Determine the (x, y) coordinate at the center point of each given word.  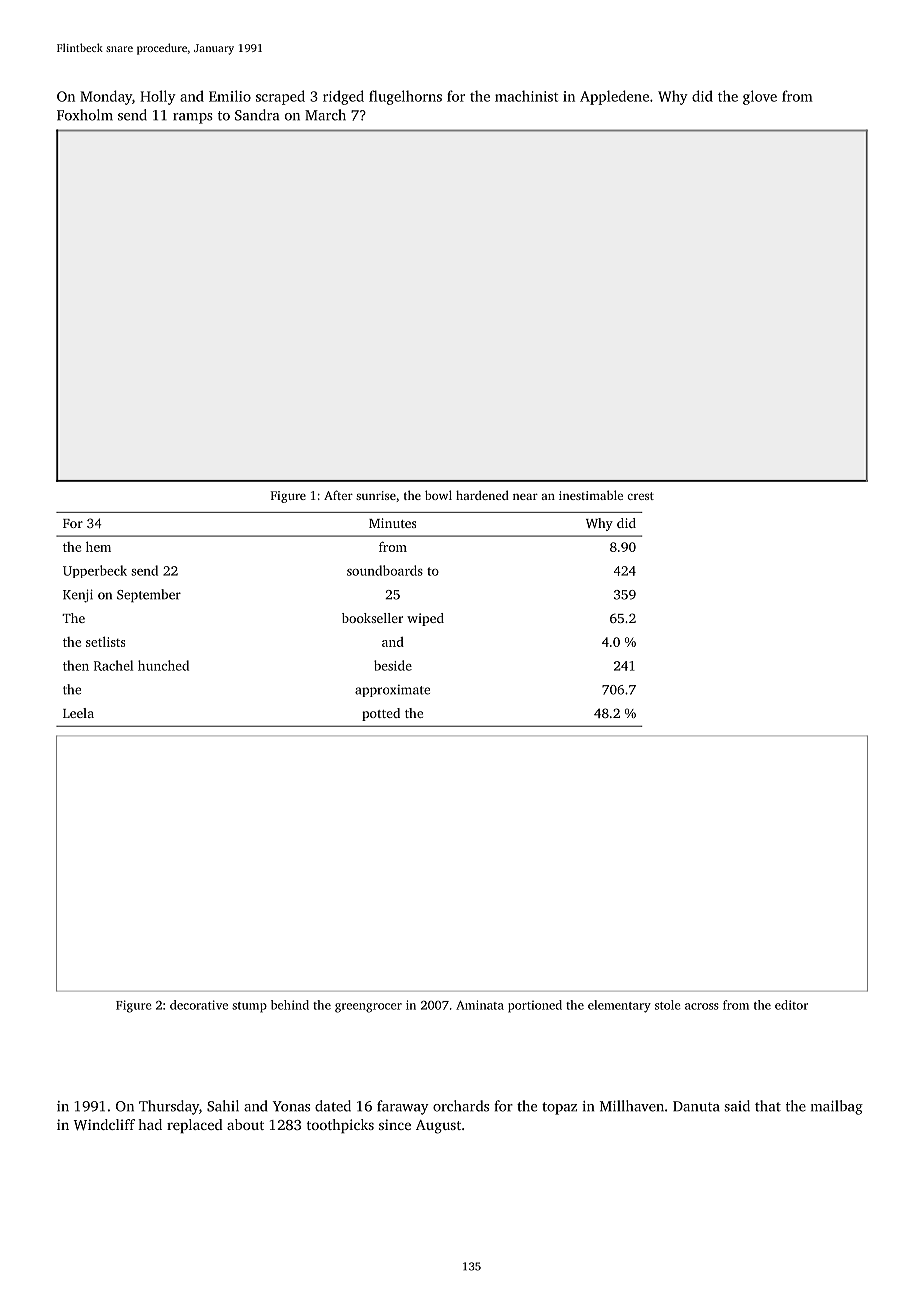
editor (791, 1005)
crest (640, 496)
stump (249, 1007)
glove (760, 97)
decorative (199, 1005)
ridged (343, 97)
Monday (106, 97)
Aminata (480, 1005)
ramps (193, 118)
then (76, 665)
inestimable (591, 495)
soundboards (385, 570)
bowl (438, 495)
